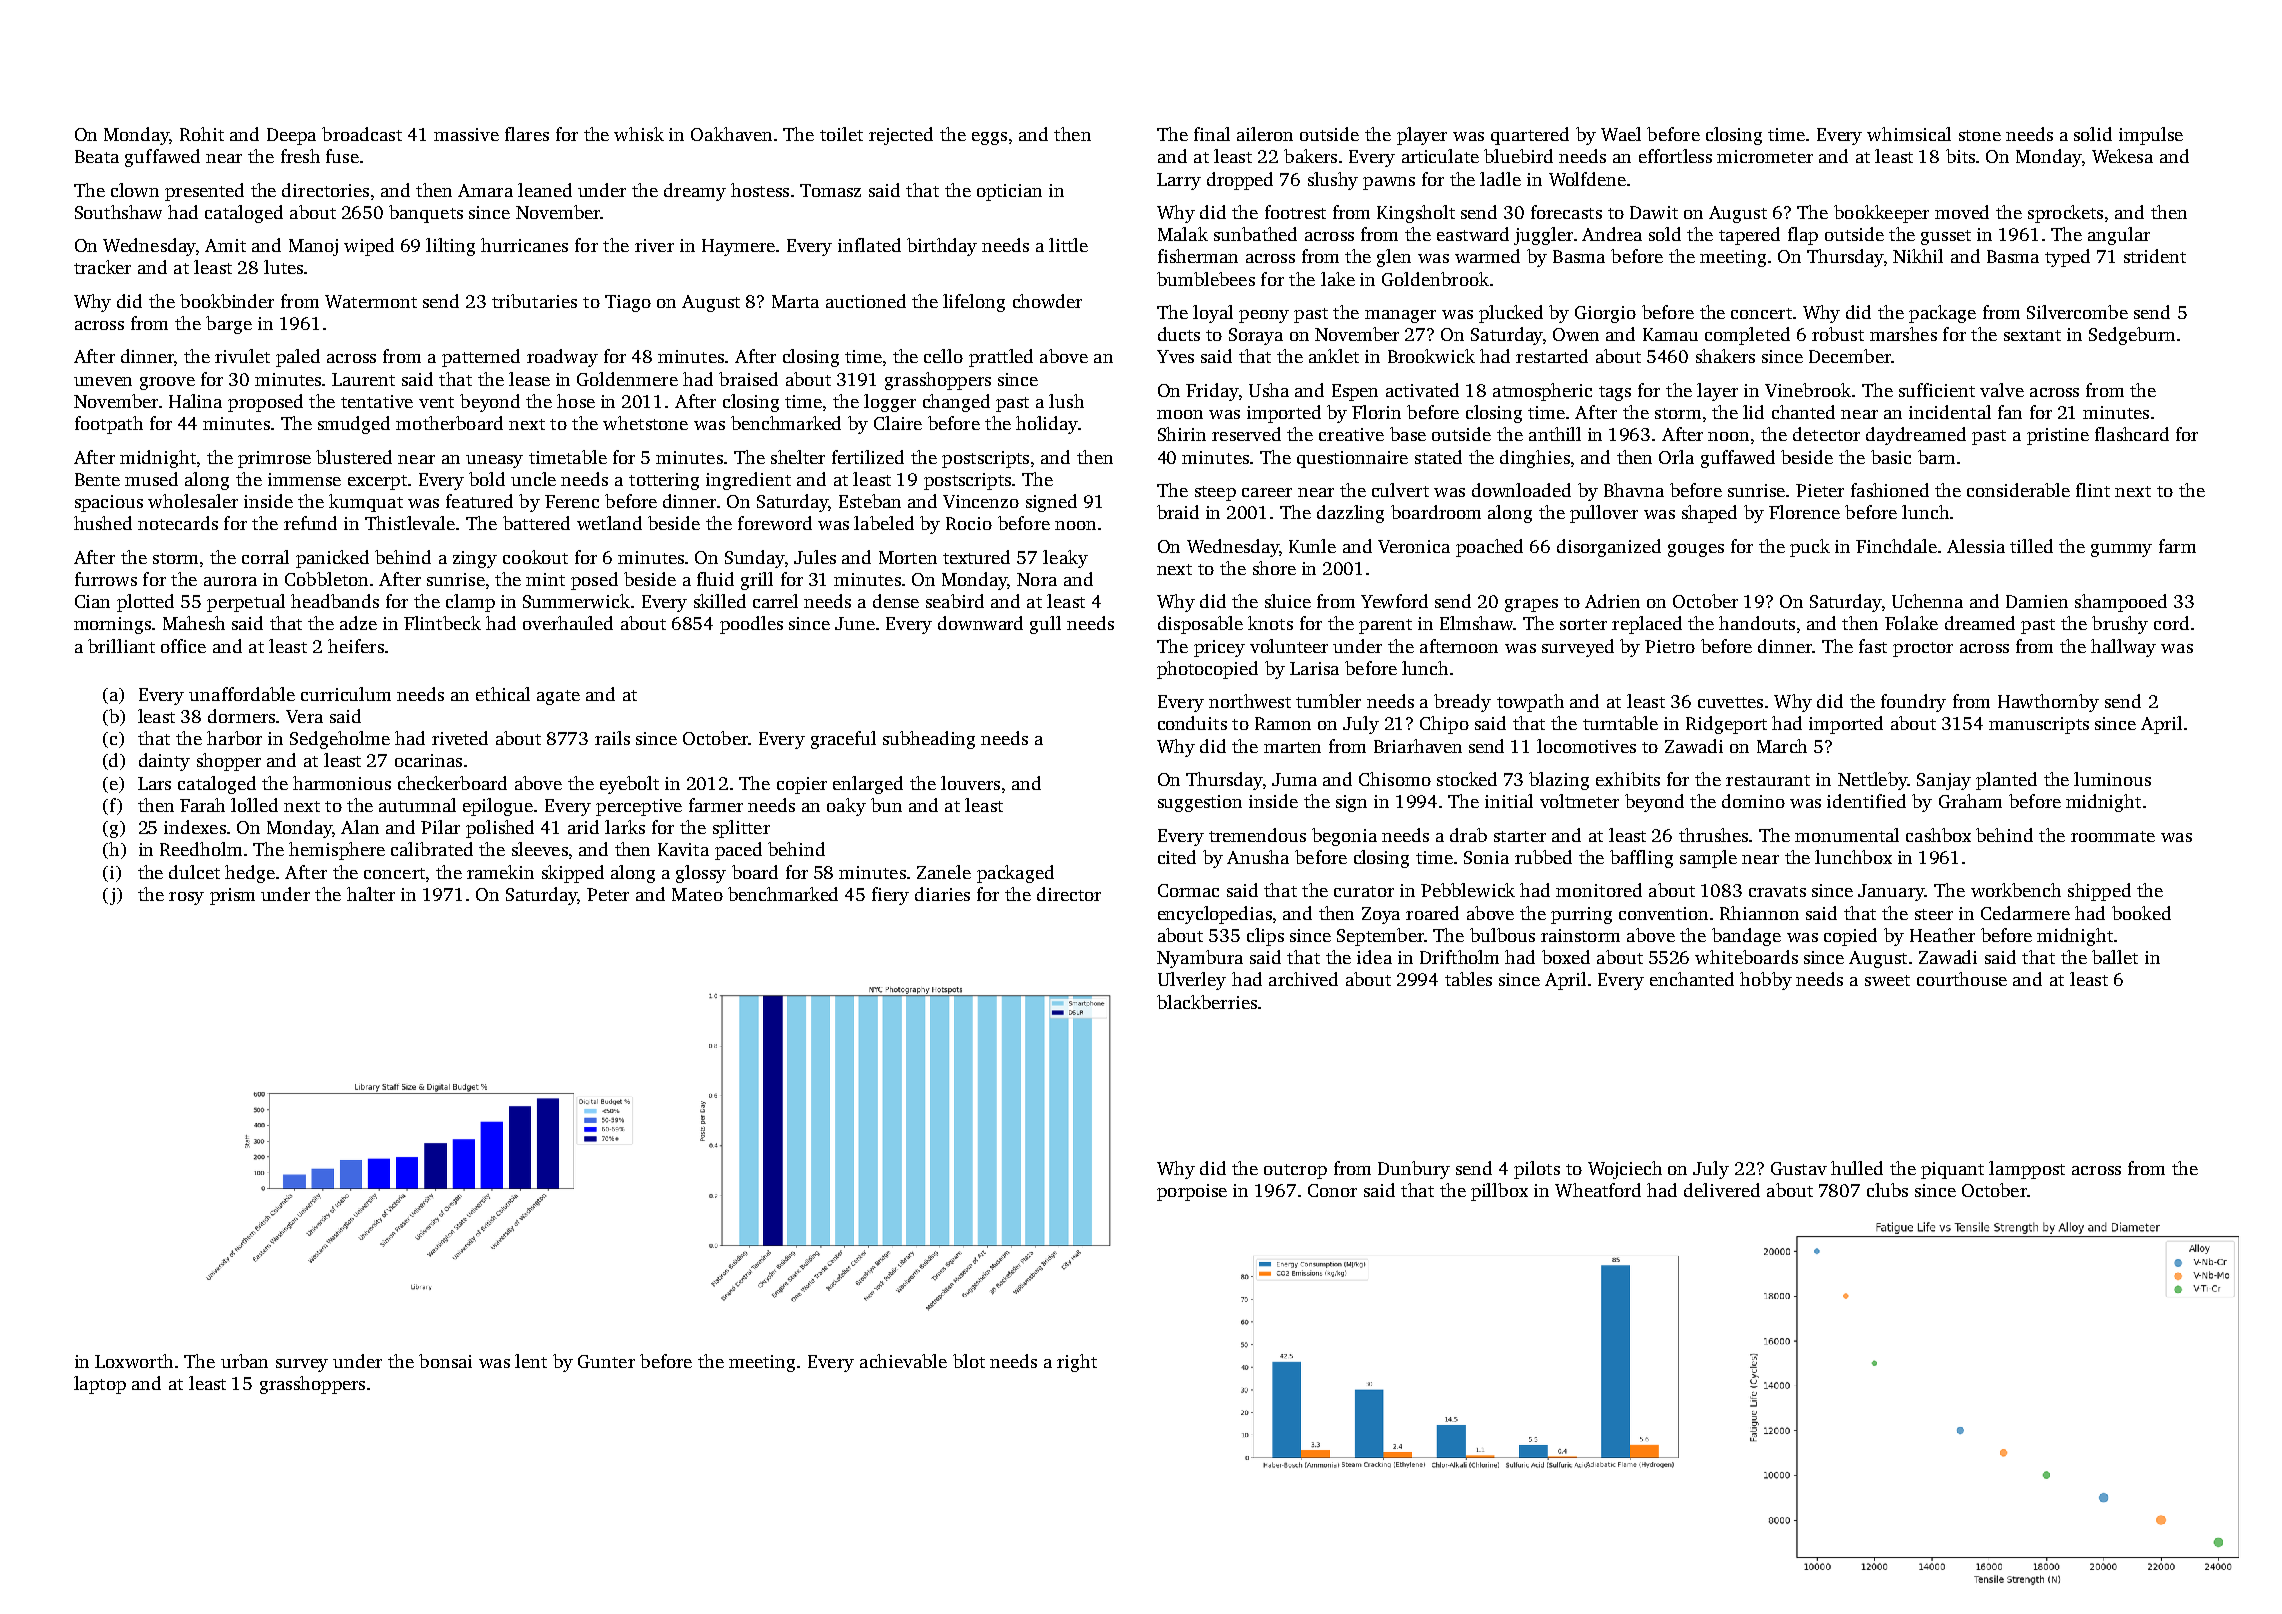 This screenshot has width=2282, height=1614. I want to click on tracker, so click(102, 267).
